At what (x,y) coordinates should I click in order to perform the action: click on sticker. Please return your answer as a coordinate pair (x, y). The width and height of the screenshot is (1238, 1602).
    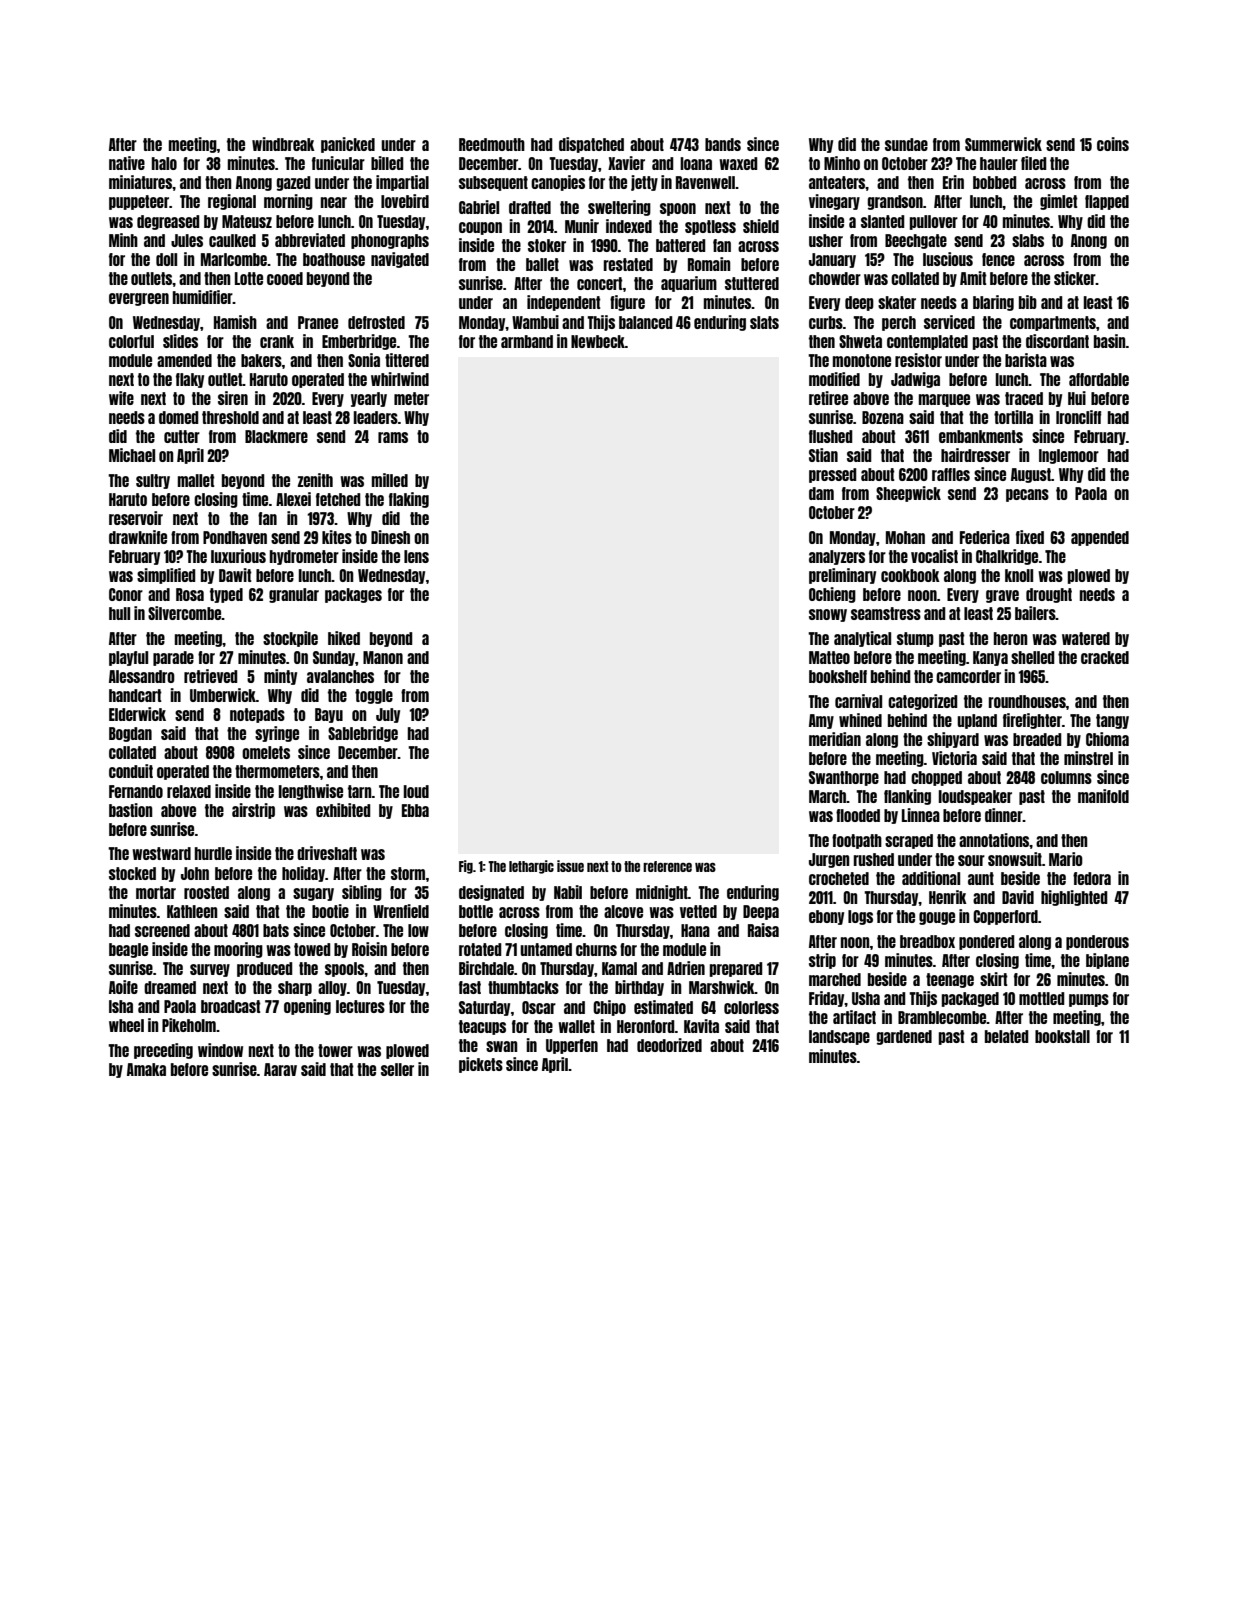
    Looking at the image, I should click on (1075, 278).
